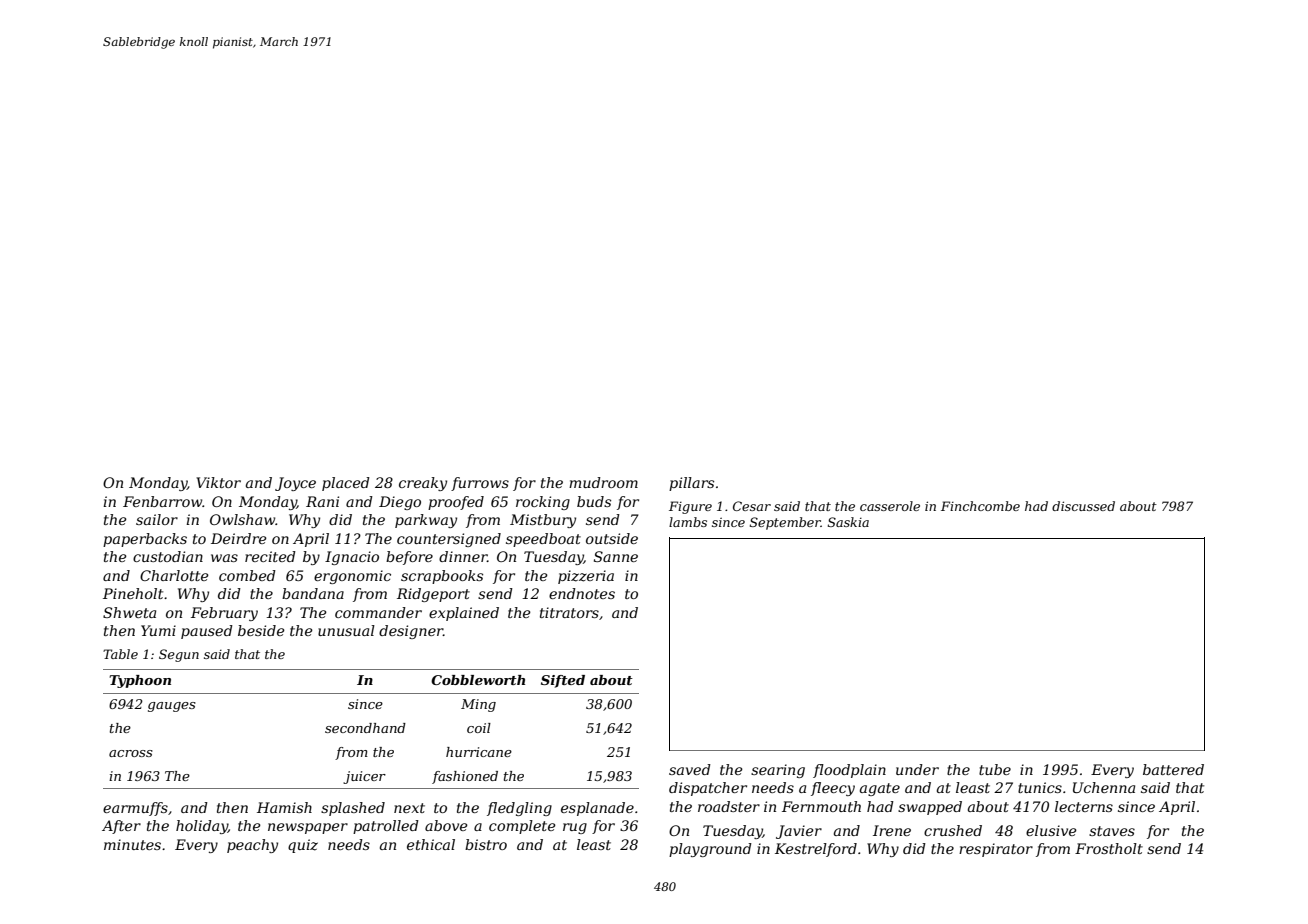 The width and height of the screenshot is (1308, 924). I want to click on Fenbarrow, so click(162, 501).
